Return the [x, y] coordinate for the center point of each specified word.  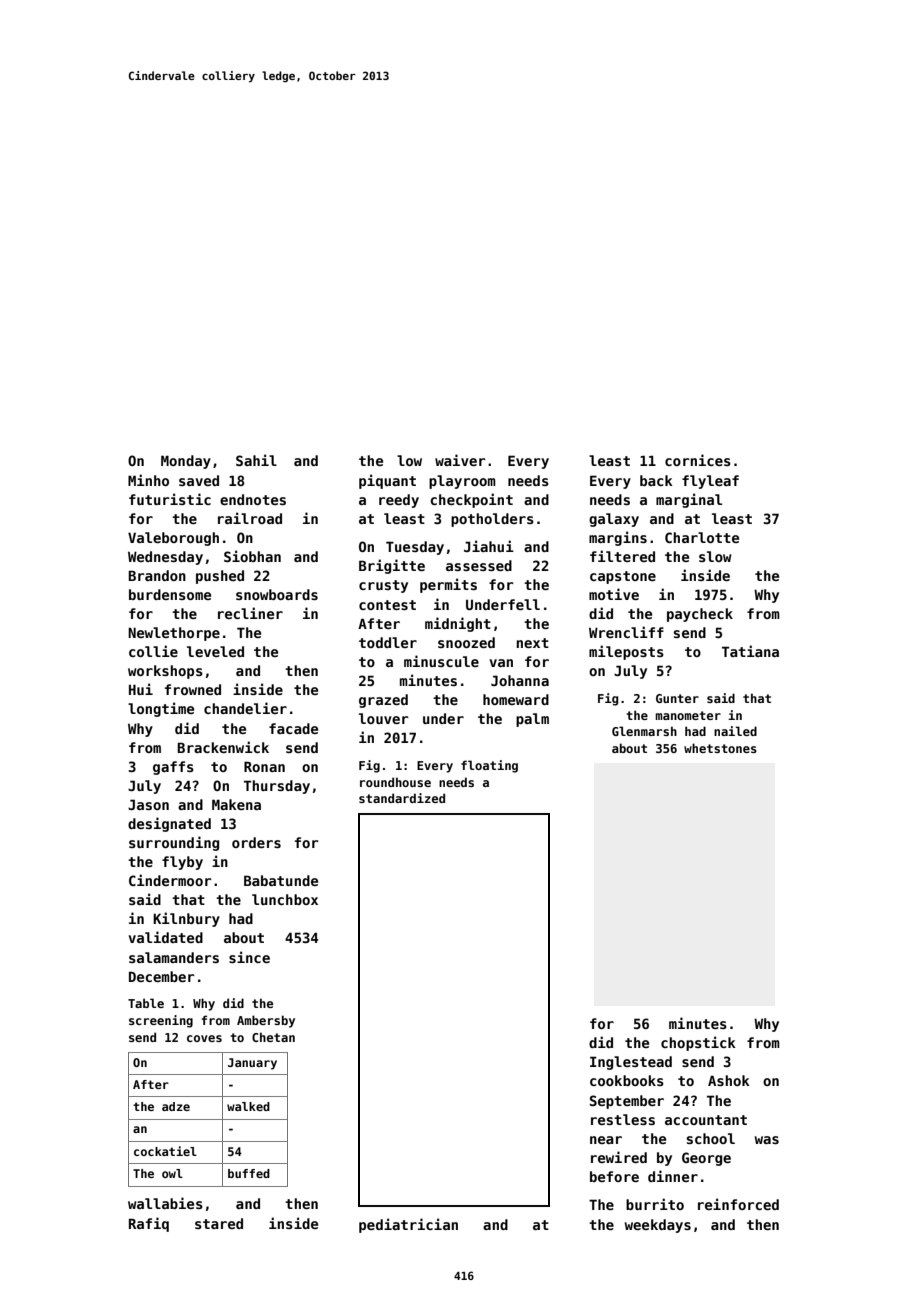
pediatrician [408, 1225]
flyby [182, 863]
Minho [148, 480]
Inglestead [631, 1063]
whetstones [720, 748]
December [162, 976]
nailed [735, 731]
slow [715, 556]
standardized [402, 798]
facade [293, 728]
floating [489, 766]
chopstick [698, 1043]
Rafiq [149, 1224]
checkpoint [471, 500]
